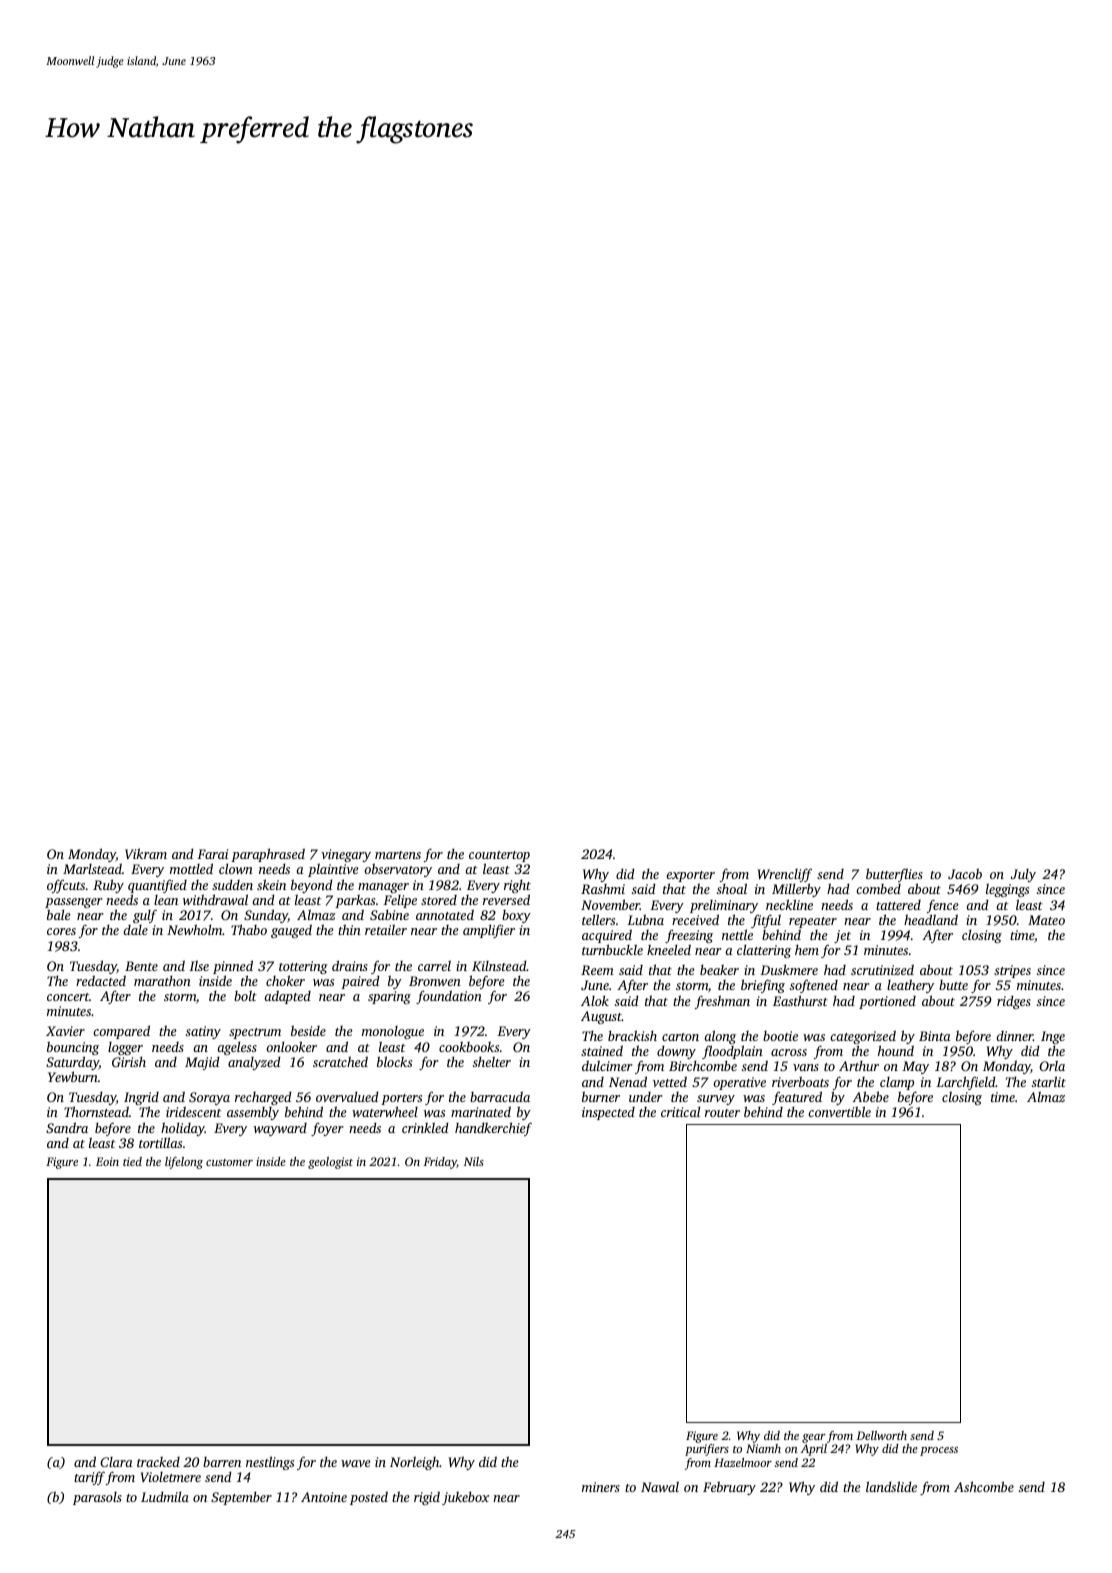 The width and height of the screenshot is (1112, 1573). What do you see at coordinates (499, 857) in the screenshot?
I see `countertop` at bounding box center [499, 857].
